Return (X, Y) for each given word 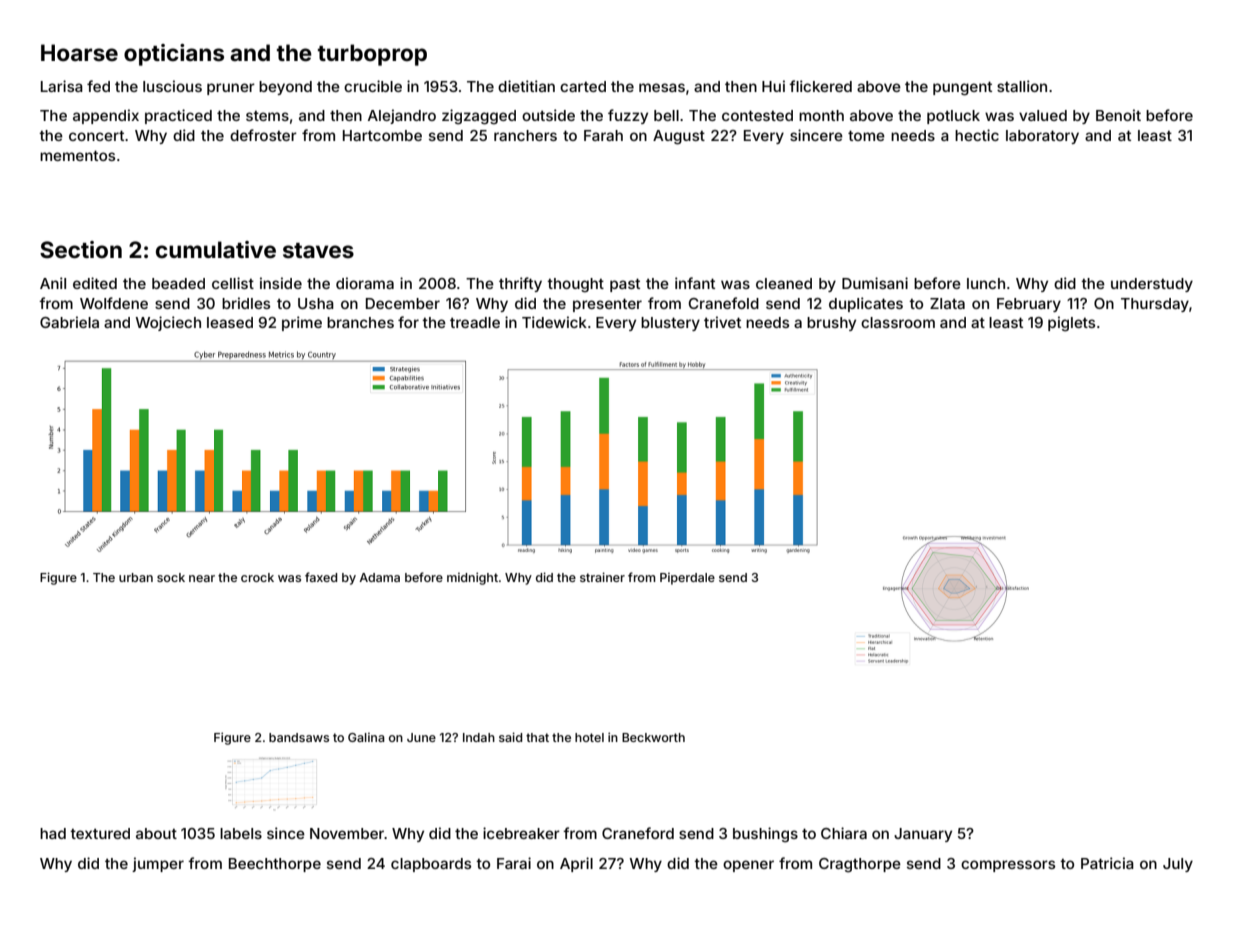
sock (171, 577)
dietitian (526, 86)
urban (136, 577)
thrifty (520, 284)
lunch (986, 283)
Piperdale (687, 578)
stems (267, 116)
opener (748, 866)
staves (318, 250)
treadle (475, 322)
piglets (1071, 324)
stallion (1022, 86)
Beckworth (653, 737)
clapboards (431, 865)
